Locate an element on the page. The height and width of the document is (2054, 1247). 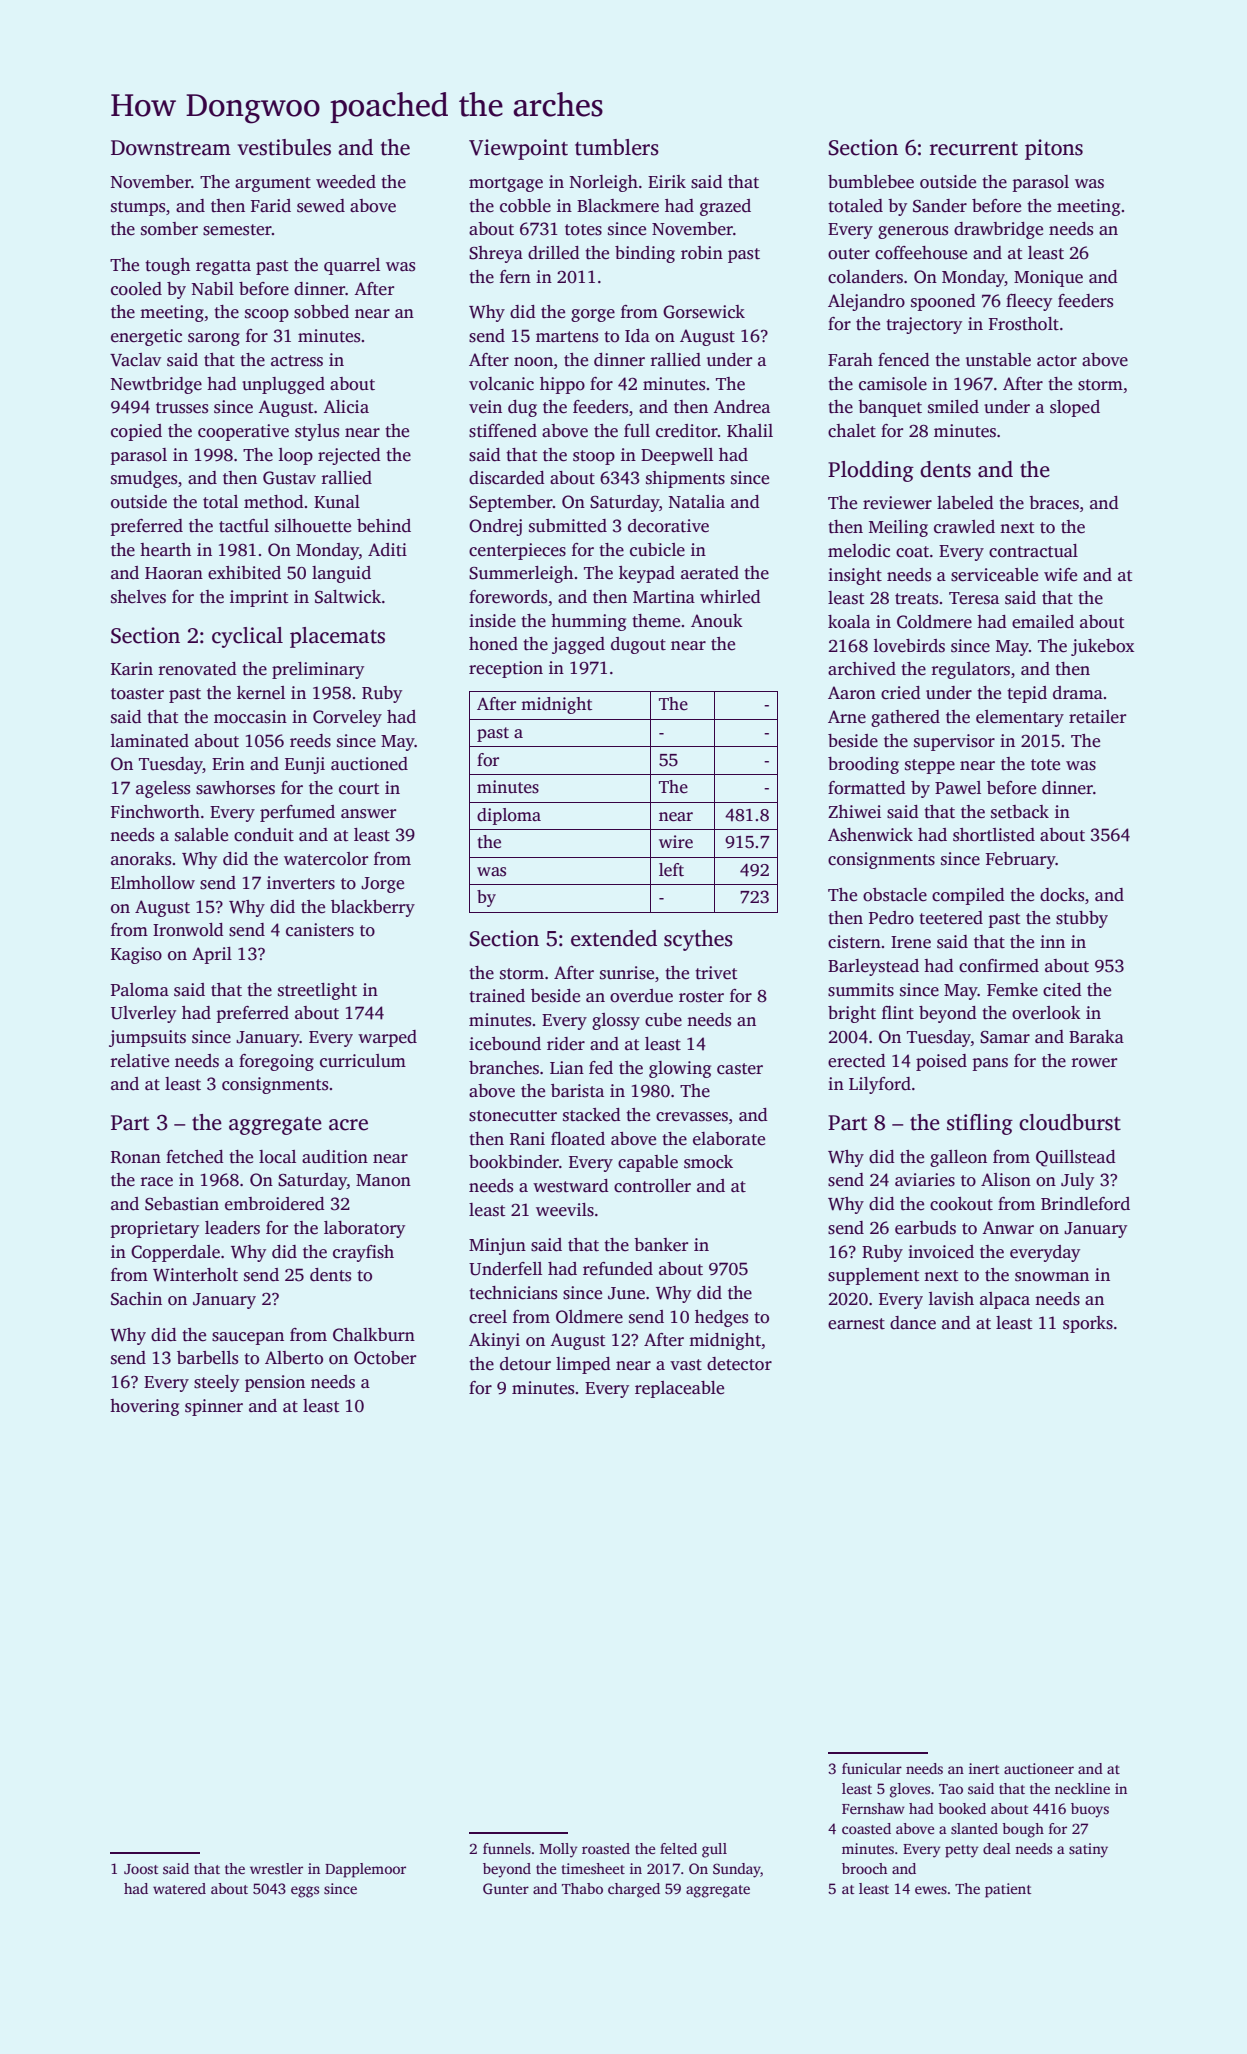
Summerleigh is located at coordinates (521, 574).
